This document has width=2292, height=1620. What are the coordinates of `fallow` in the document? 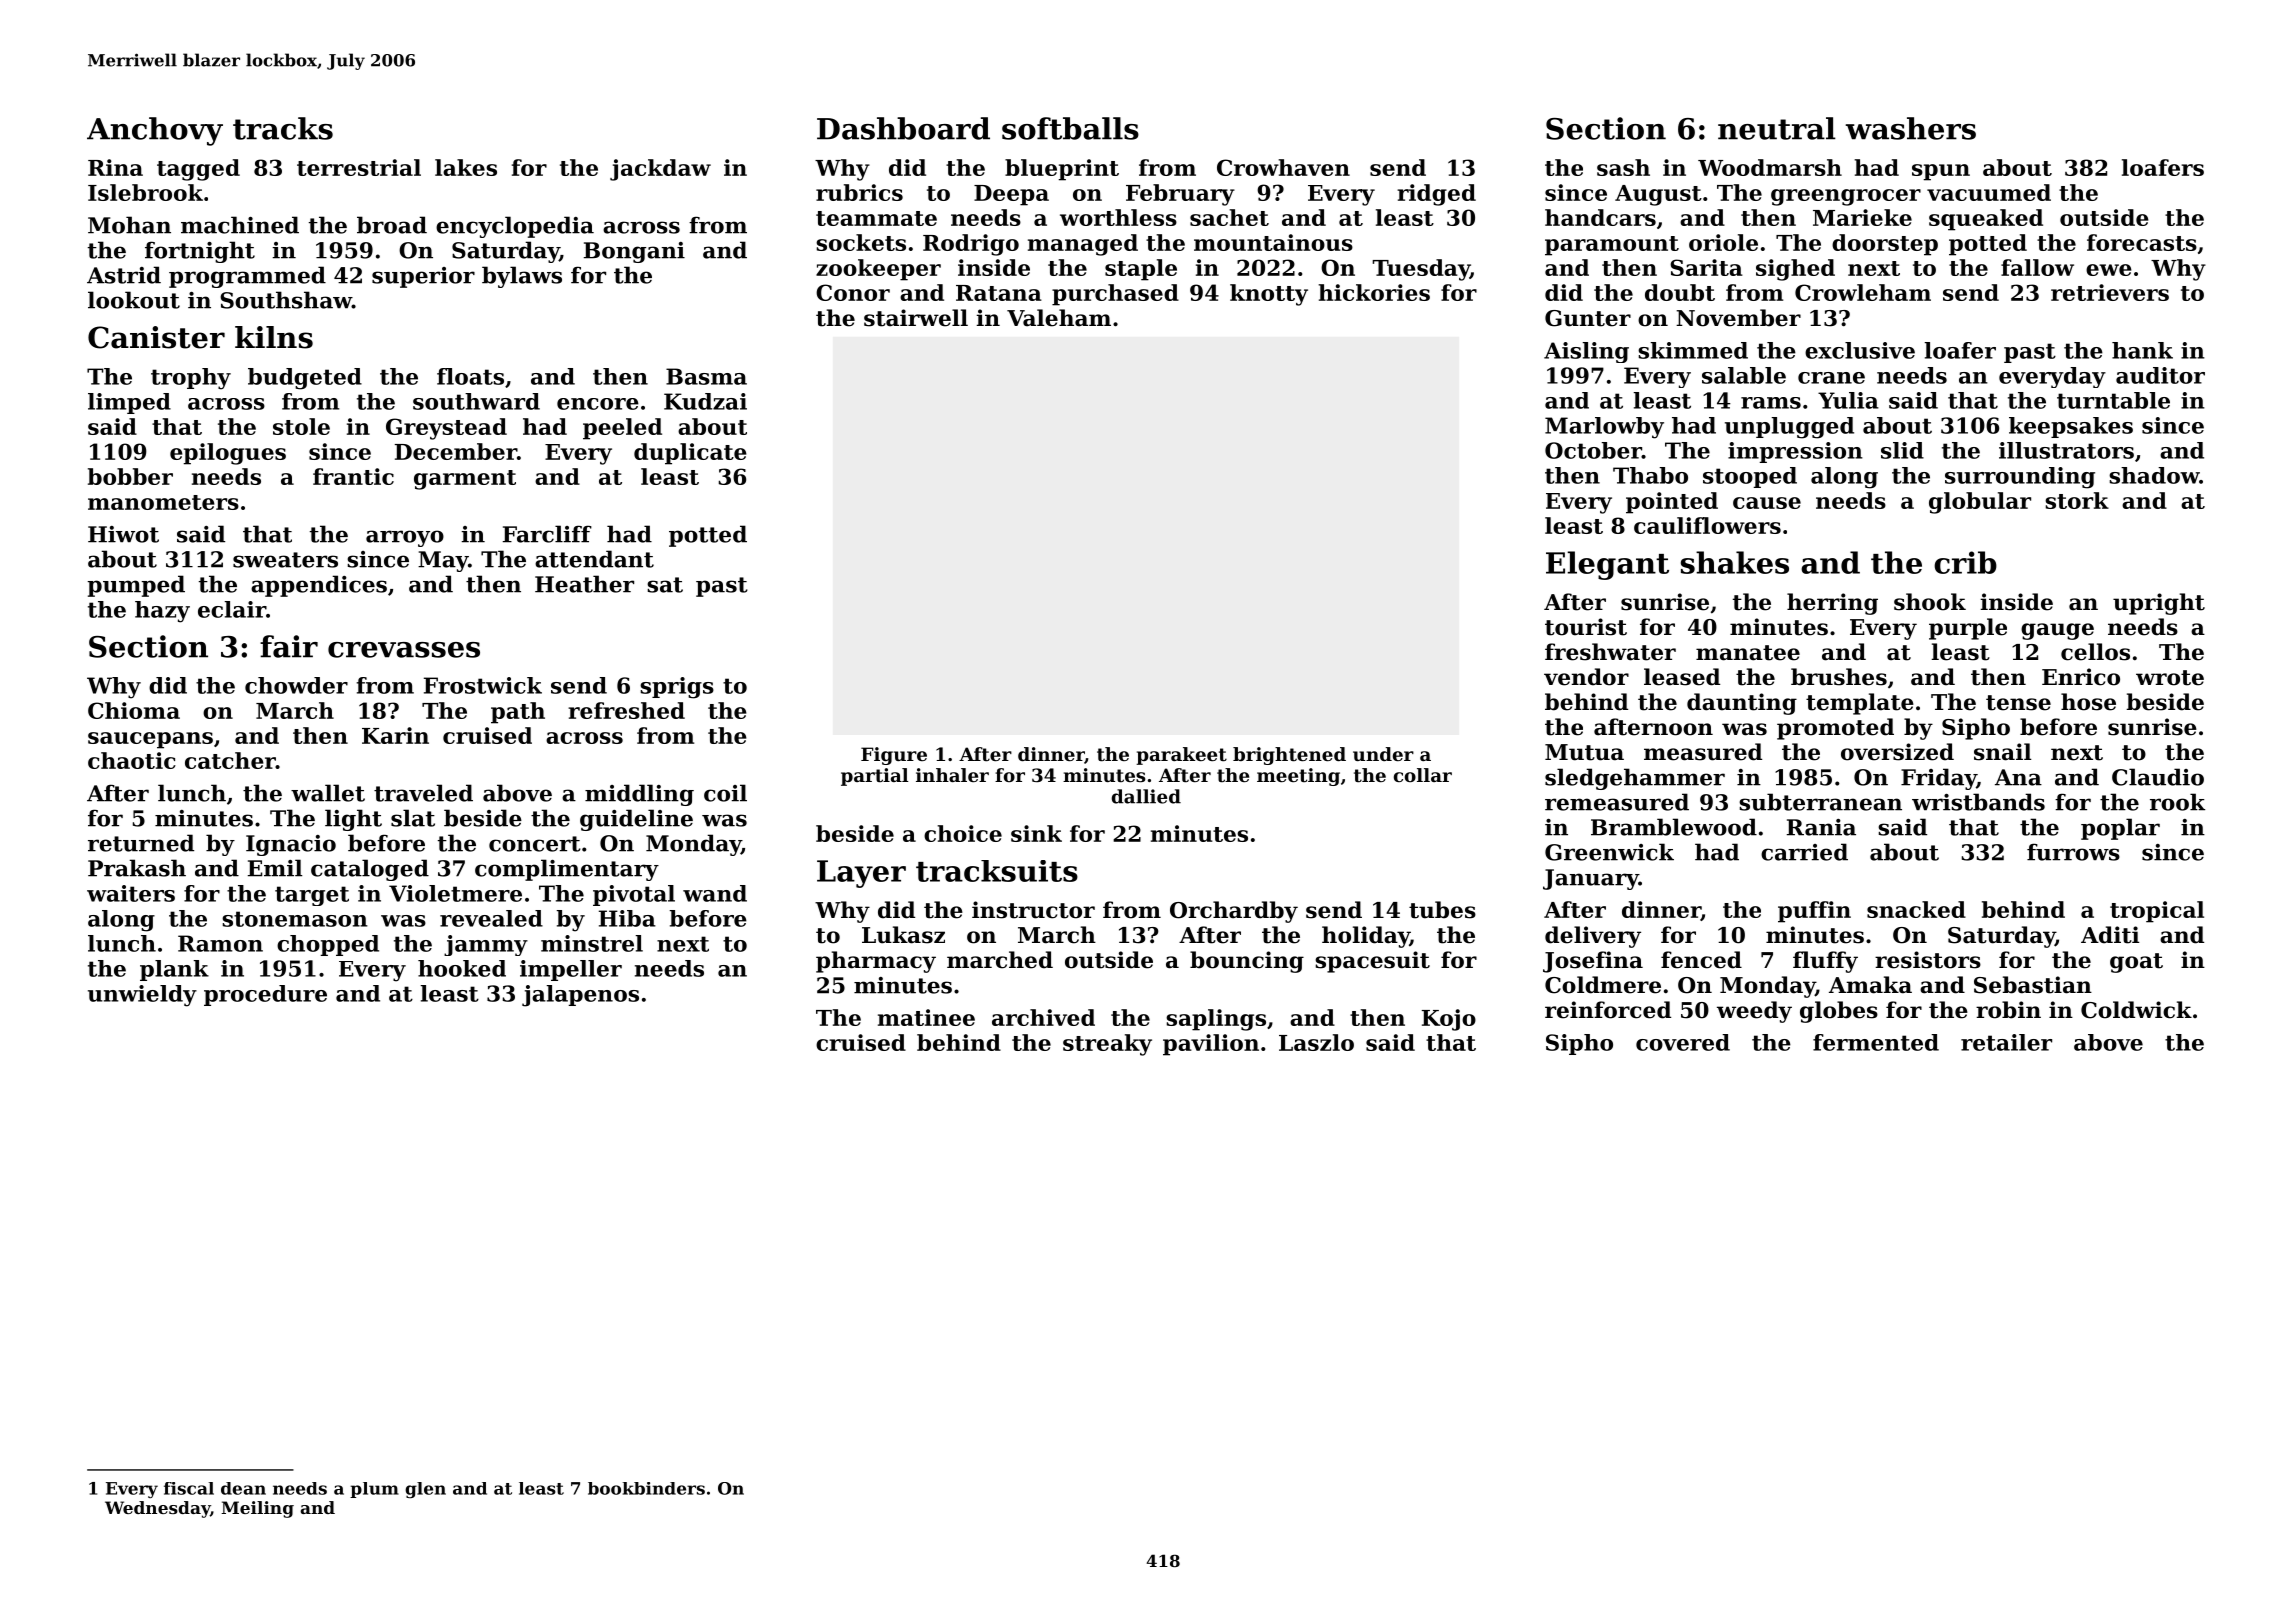 It's located at (2037, 267).
